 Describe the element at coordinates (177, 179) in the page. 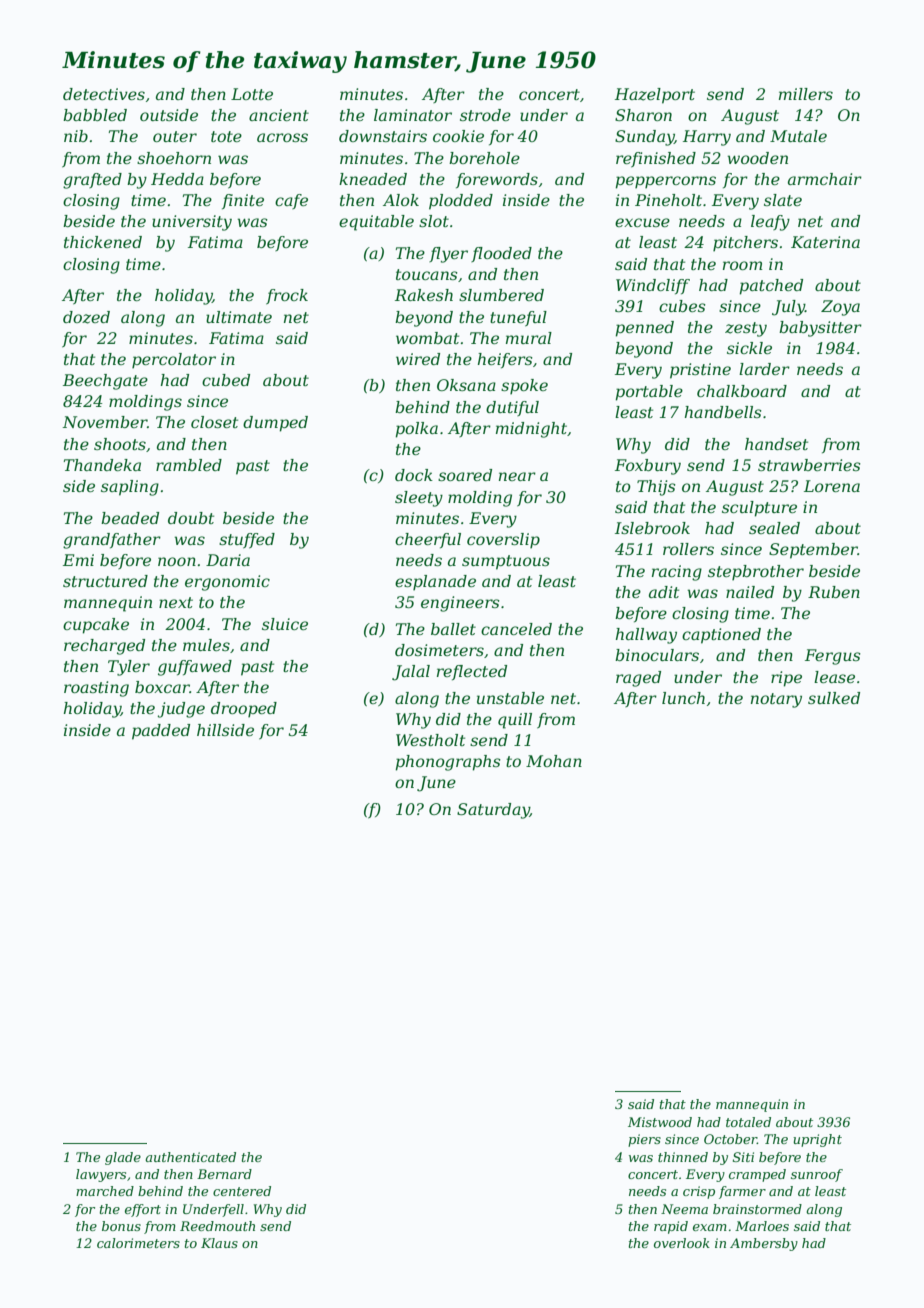

I see `Hedda` at that location.
